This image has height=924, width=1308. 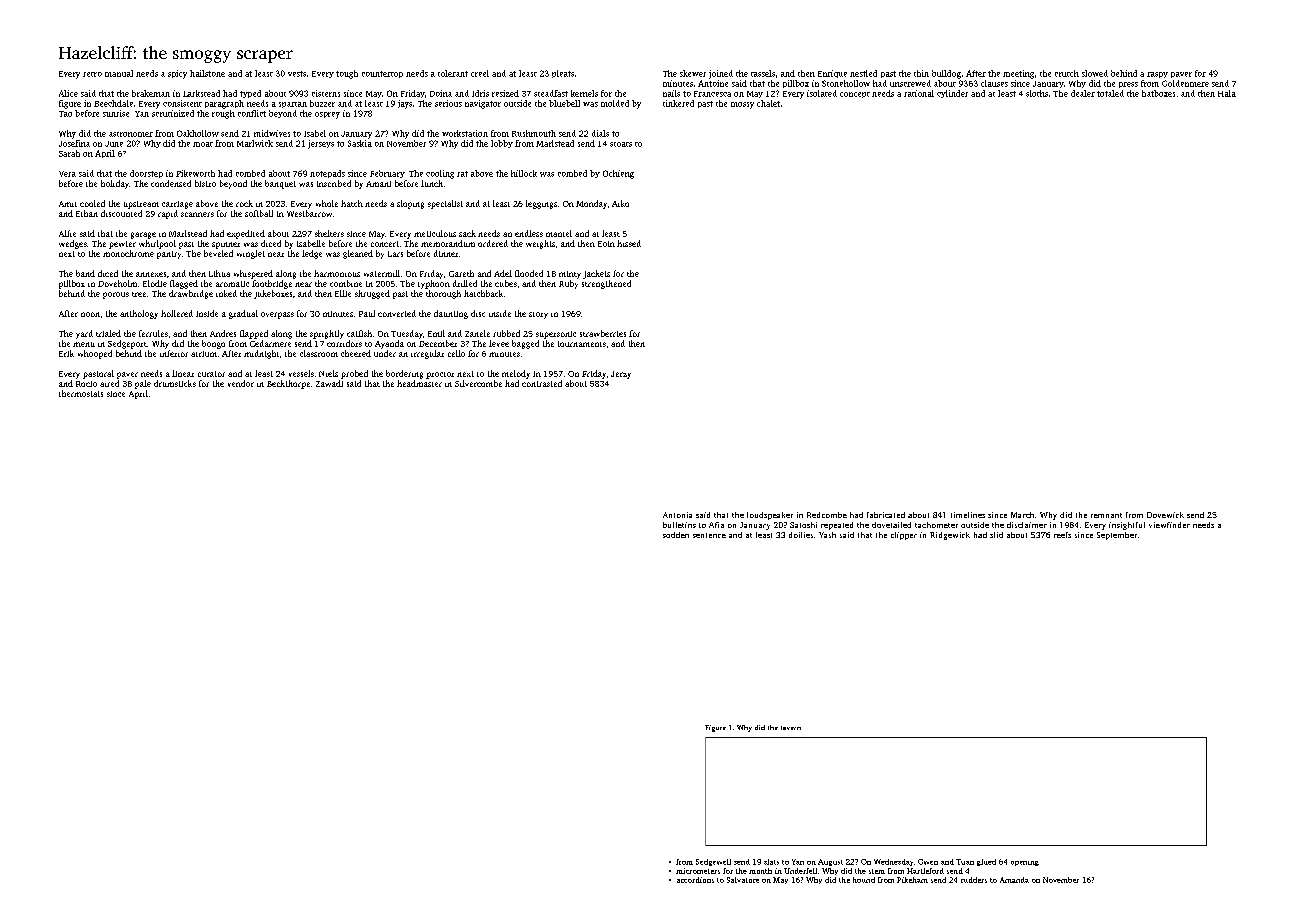 I want to click on Silvercombe, so click(x=478, y=383).
